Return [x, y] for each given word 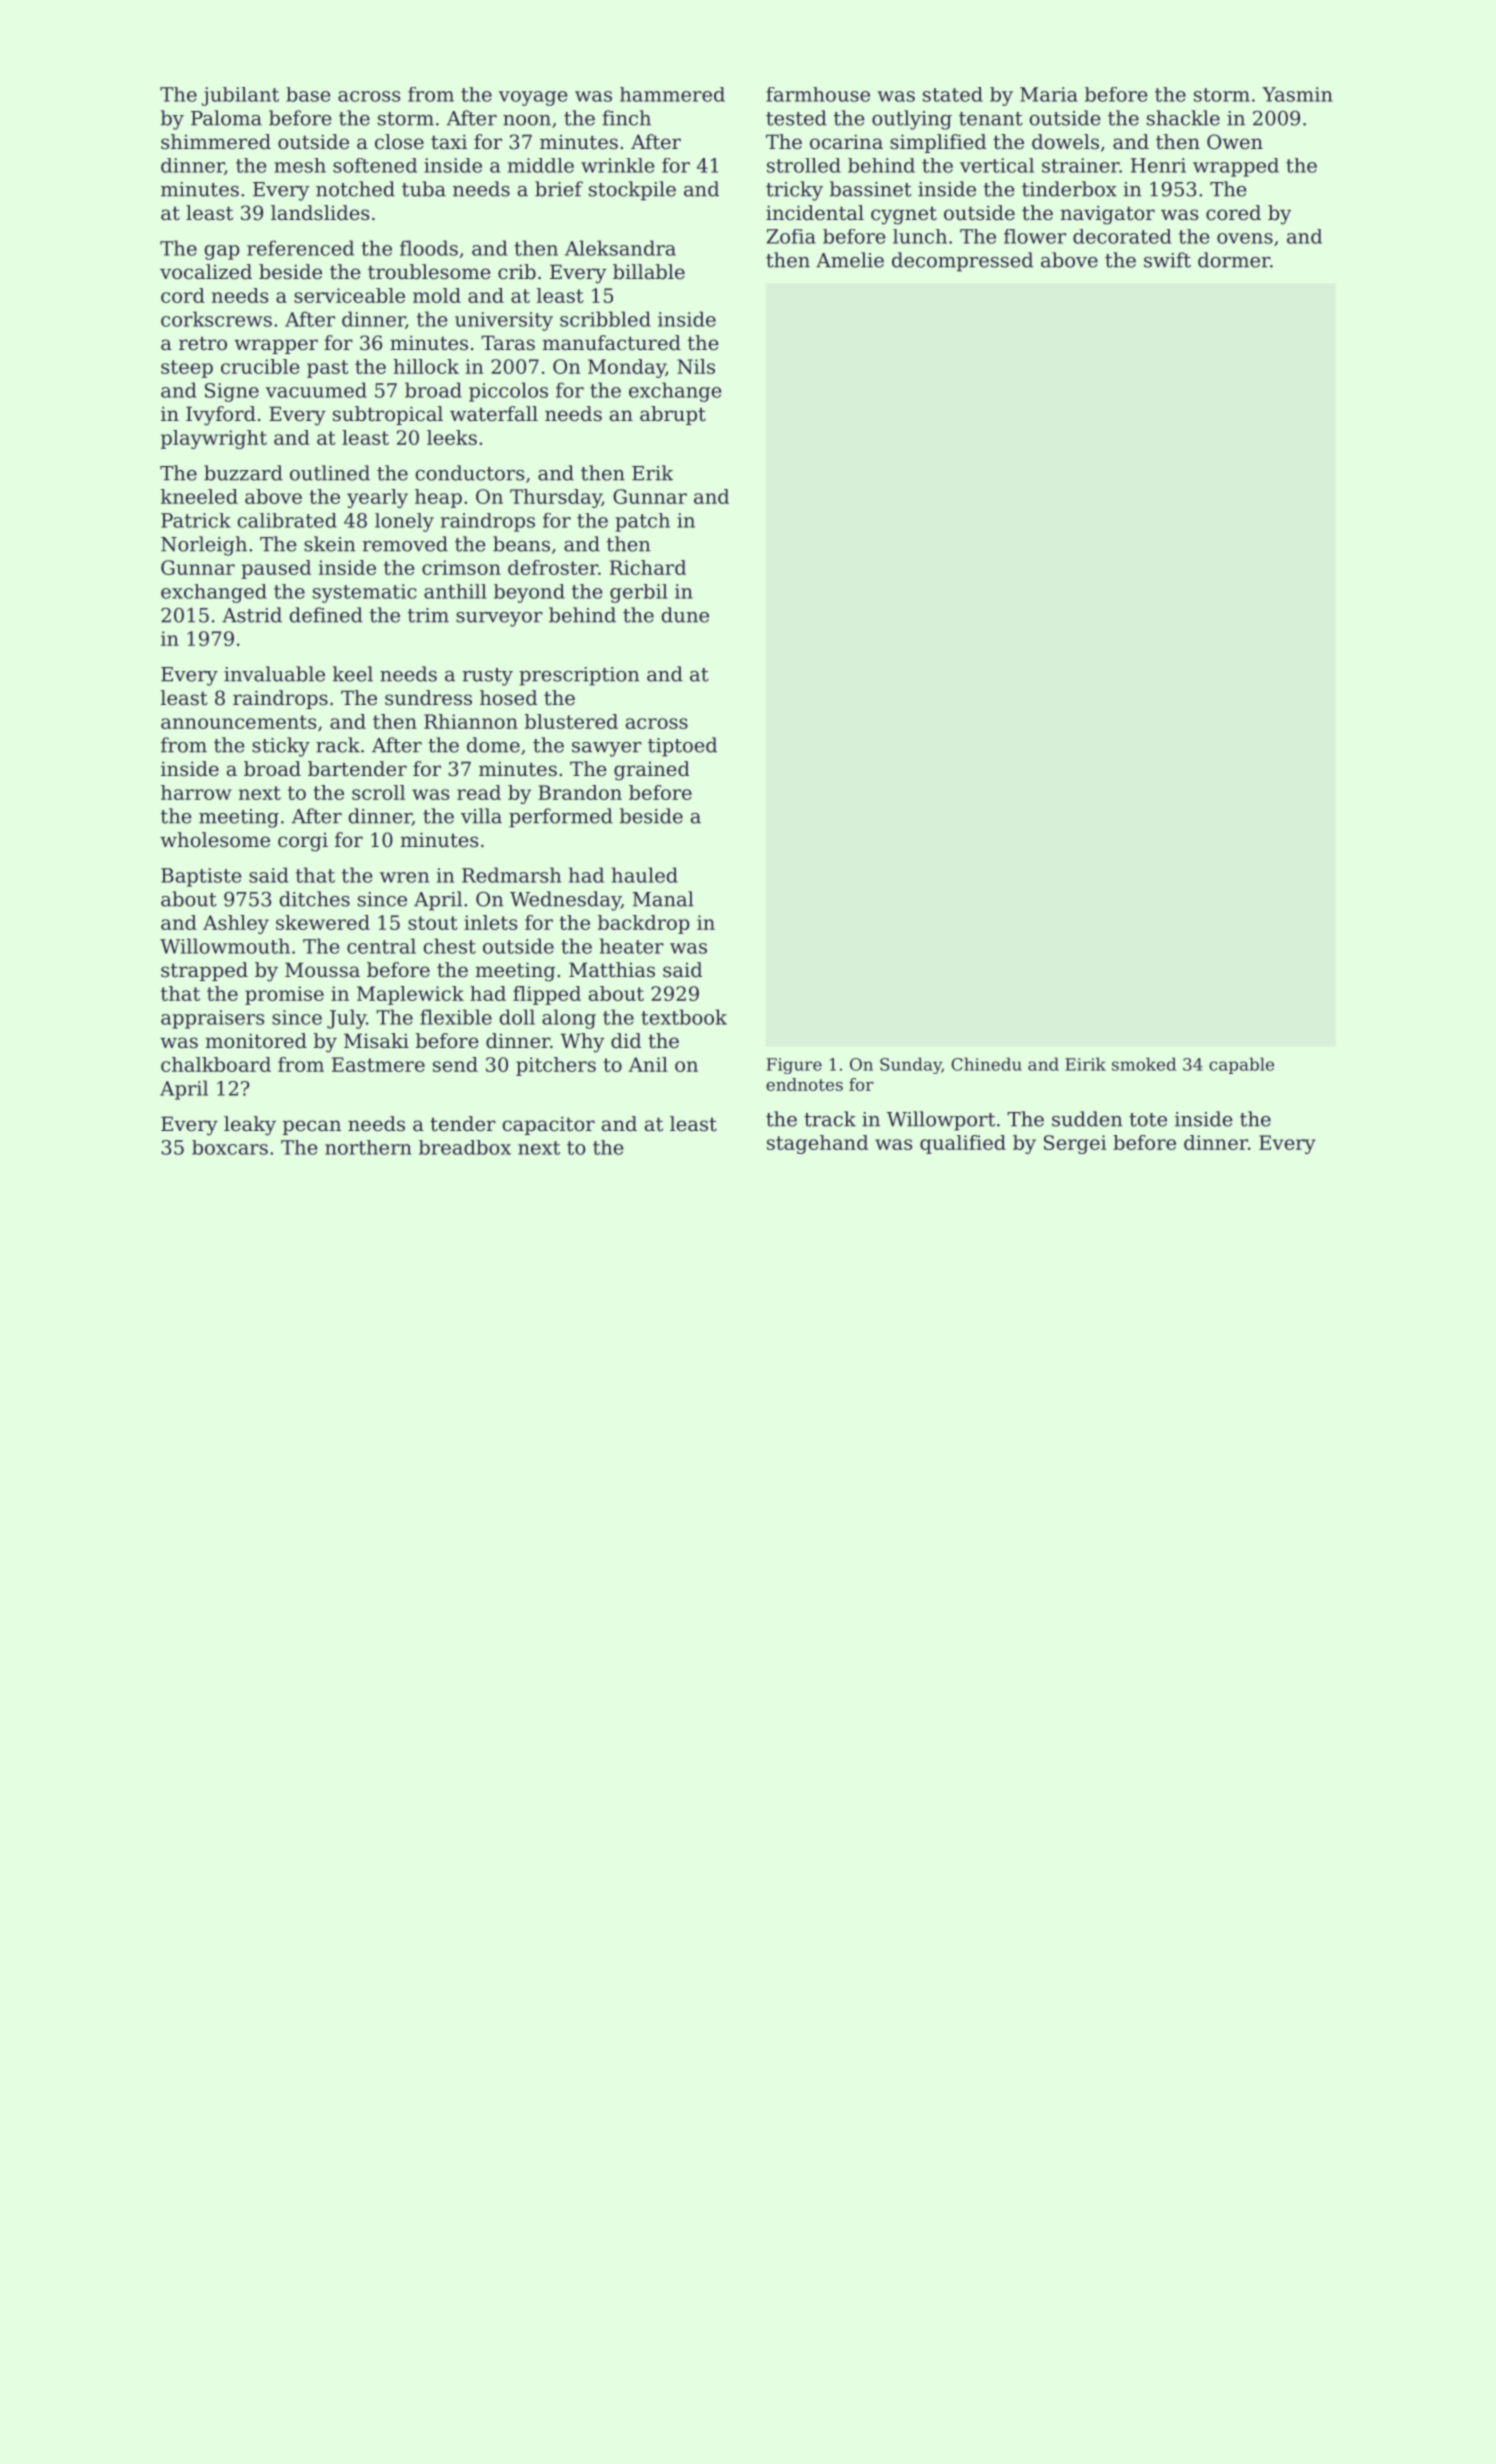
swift [1167, 260]
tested [796, 118]
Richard [648, 567]
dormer [1234, 260]
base [308, 94]
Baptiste [201, 877]
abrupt [673, 415]
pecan [312, 1127]
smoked [1144, 1064]
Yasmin [1297, 94]
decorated [1122, 236]
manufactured [611, 343]
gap [222, 252]
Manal [663, 899]
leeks [452, 437]
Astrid [252, 615]
